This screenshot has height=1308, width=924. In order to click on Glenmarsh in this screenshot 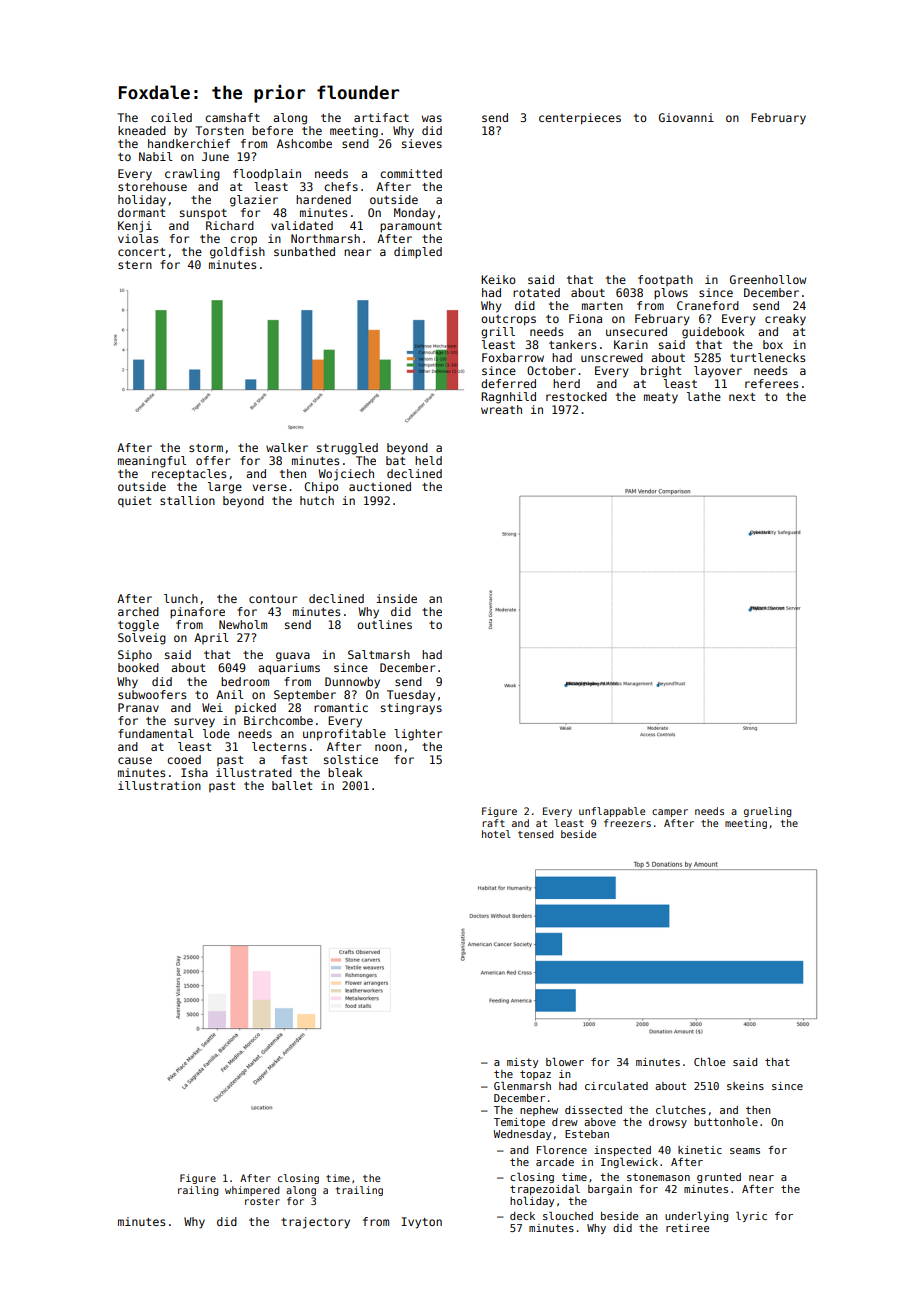, I will do `click(522, 1086)`.
